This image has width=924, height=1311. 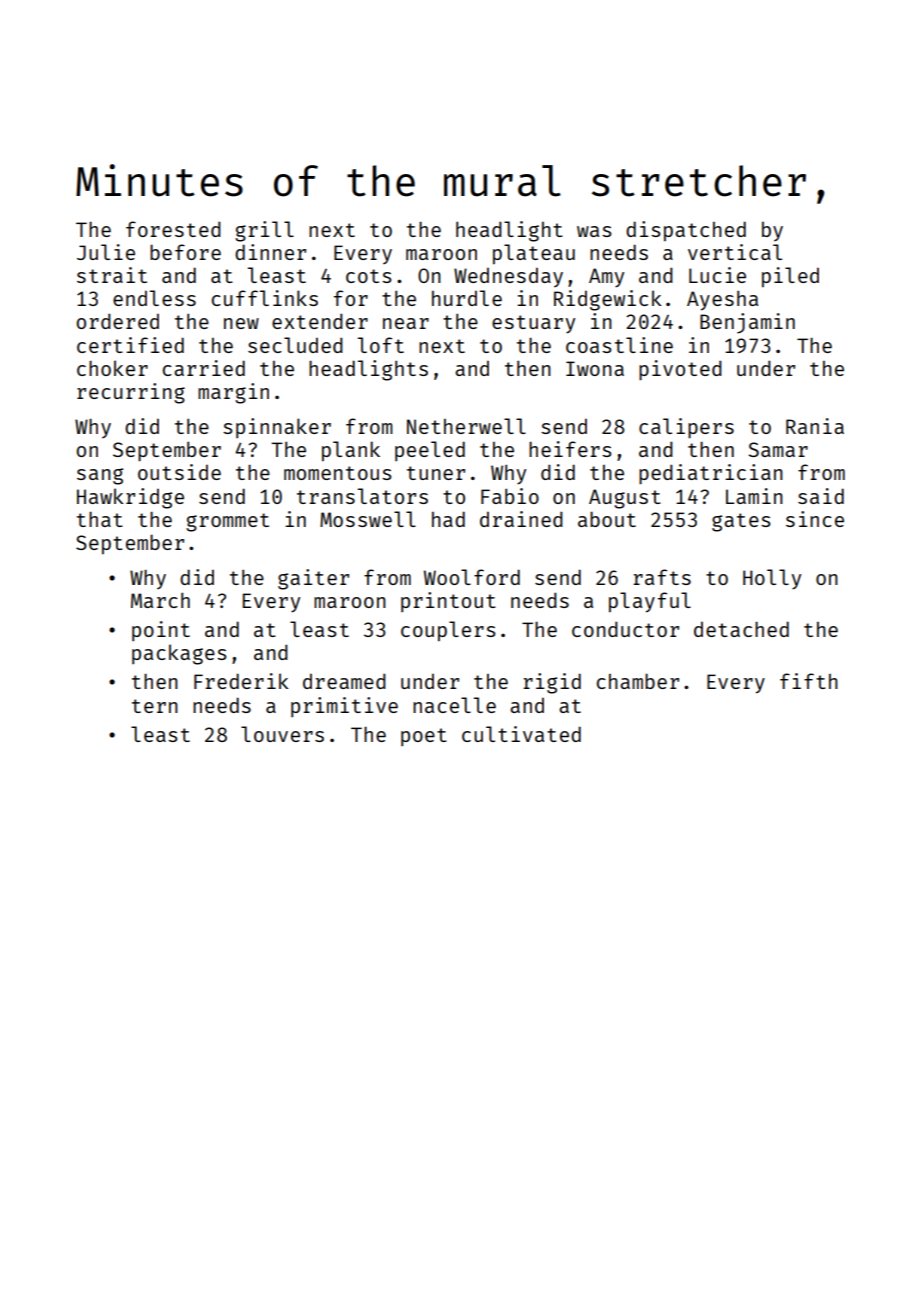 I want to click on tuner, so click(x=436, y=473).
